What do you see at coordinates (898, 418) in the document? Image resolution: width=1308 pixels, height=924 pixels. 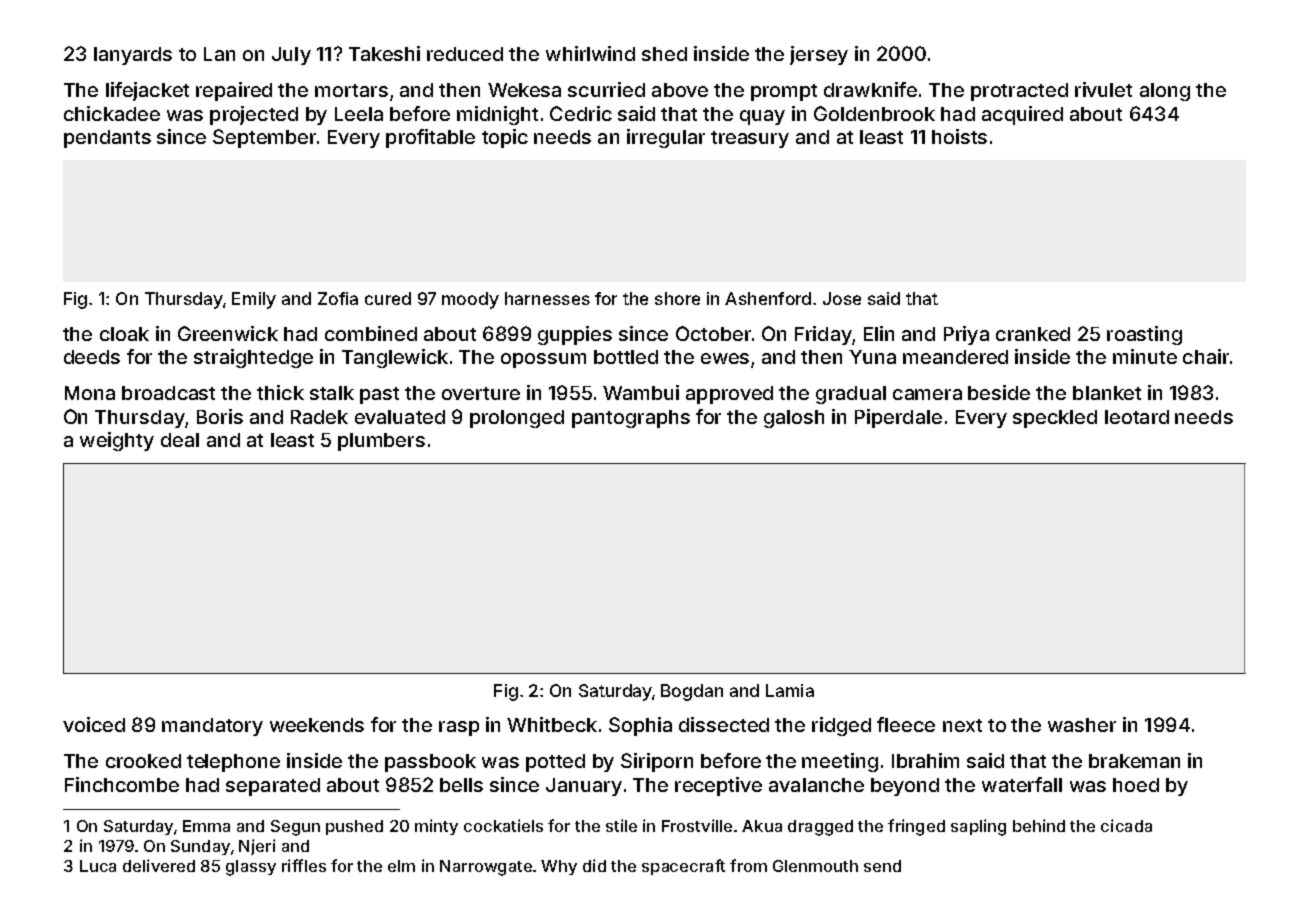 I see `Piperdale` at bounding box center [898, 418].
